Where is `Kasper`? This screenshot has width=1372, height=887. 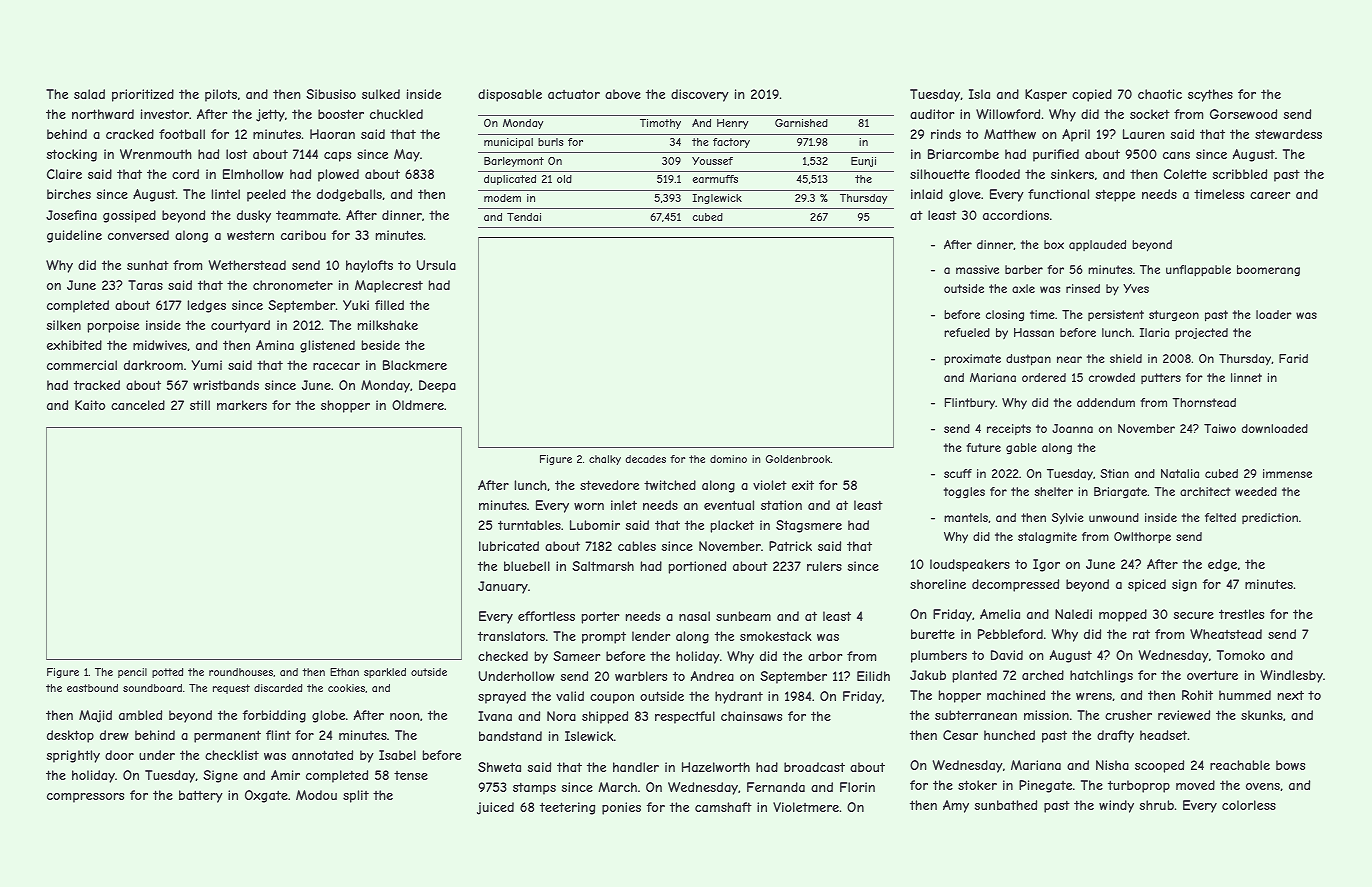
Kasper is located at coordinates (1046, 95).
